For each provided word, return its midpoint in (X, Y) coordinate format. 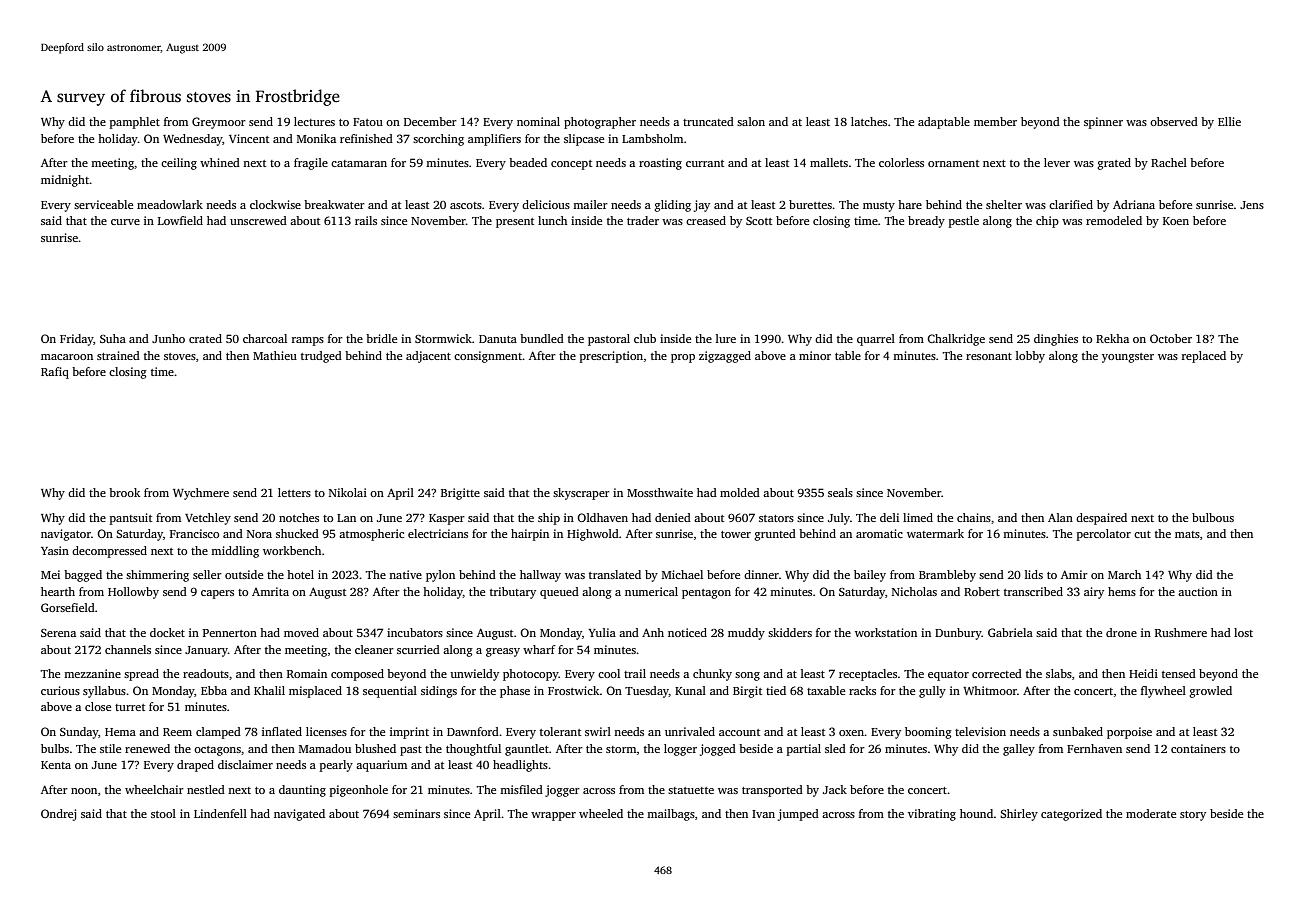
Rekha (1112, 338)
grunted (775, 535)
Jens (1252, 205)
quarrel (876, 340)
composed (357, 675)
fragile (311, 164)
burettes (810, 204)
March (1124, 574)
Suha (113, 338)
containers (1198, 748)
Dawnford (473, 731)
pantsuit (131, 519)
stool (163, 813)
